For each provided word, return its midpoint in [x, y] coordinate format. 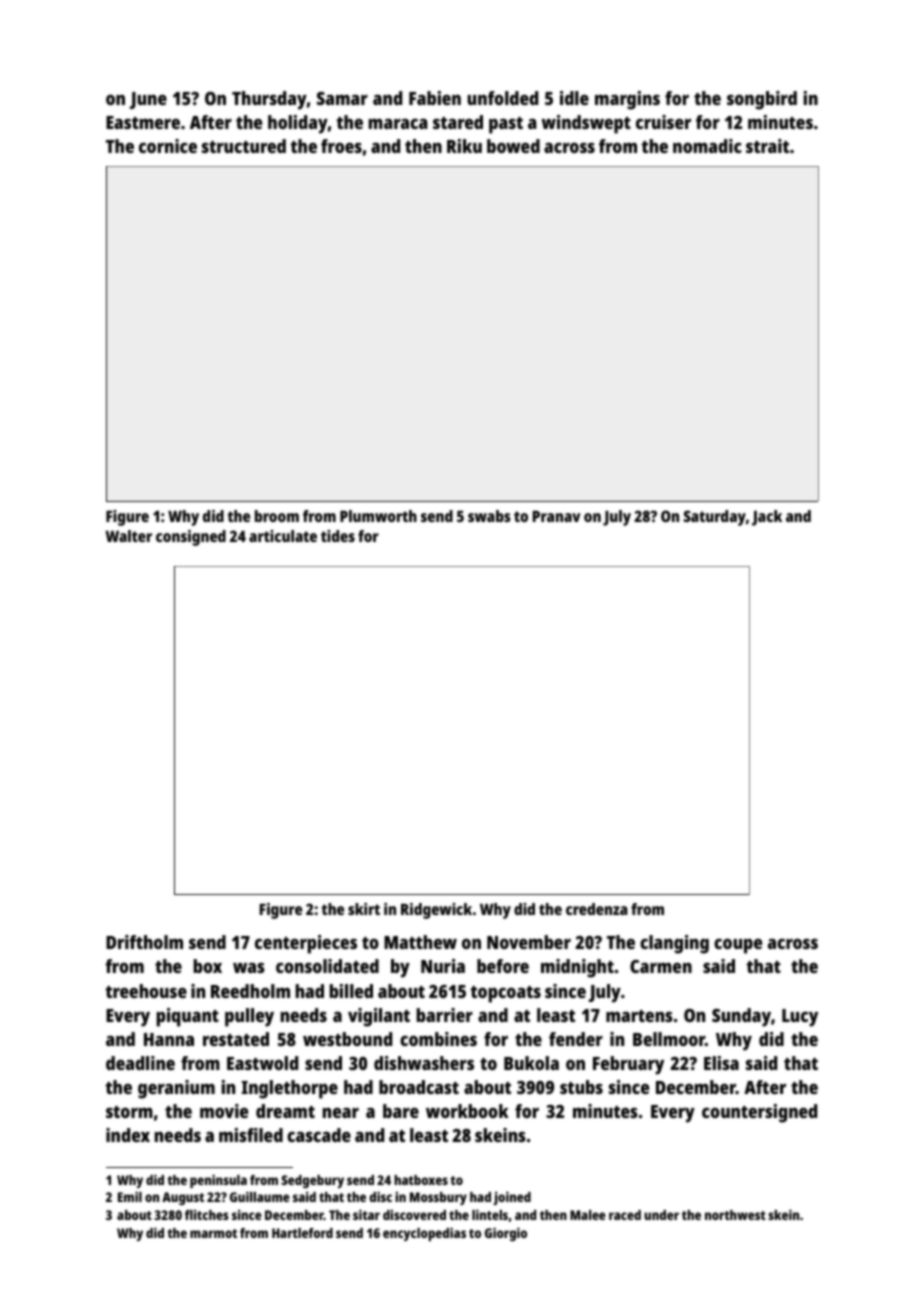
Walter [128, 536]
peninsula [218, 1181]
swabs [489, 516]
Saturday [715, 518]
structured [244, 146]
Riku [464, 146]
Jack [767, 518]
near [340, 1113]
